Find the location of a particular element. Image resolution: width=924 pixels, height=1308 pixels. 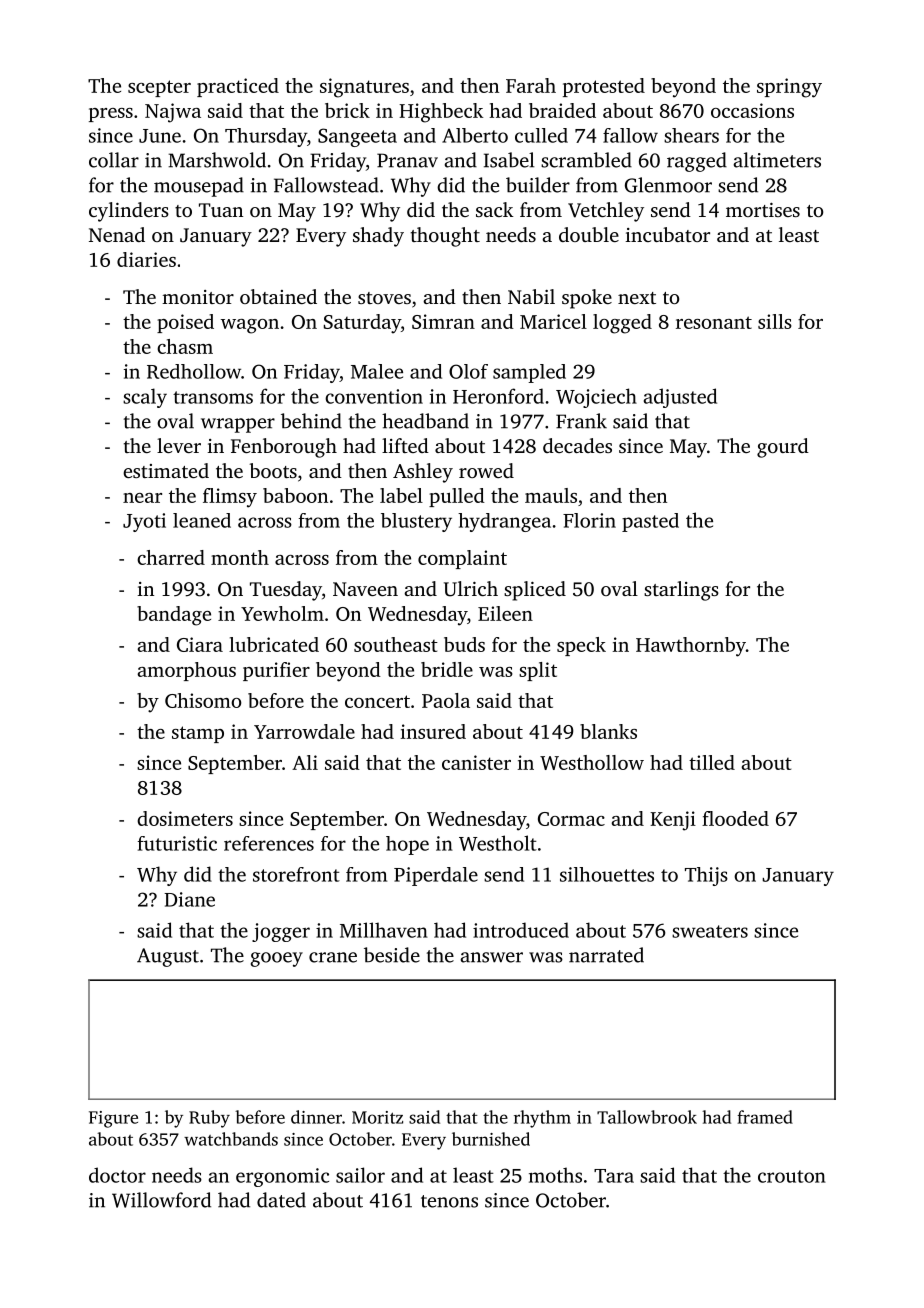

split is located at coordinates (538, 671).
